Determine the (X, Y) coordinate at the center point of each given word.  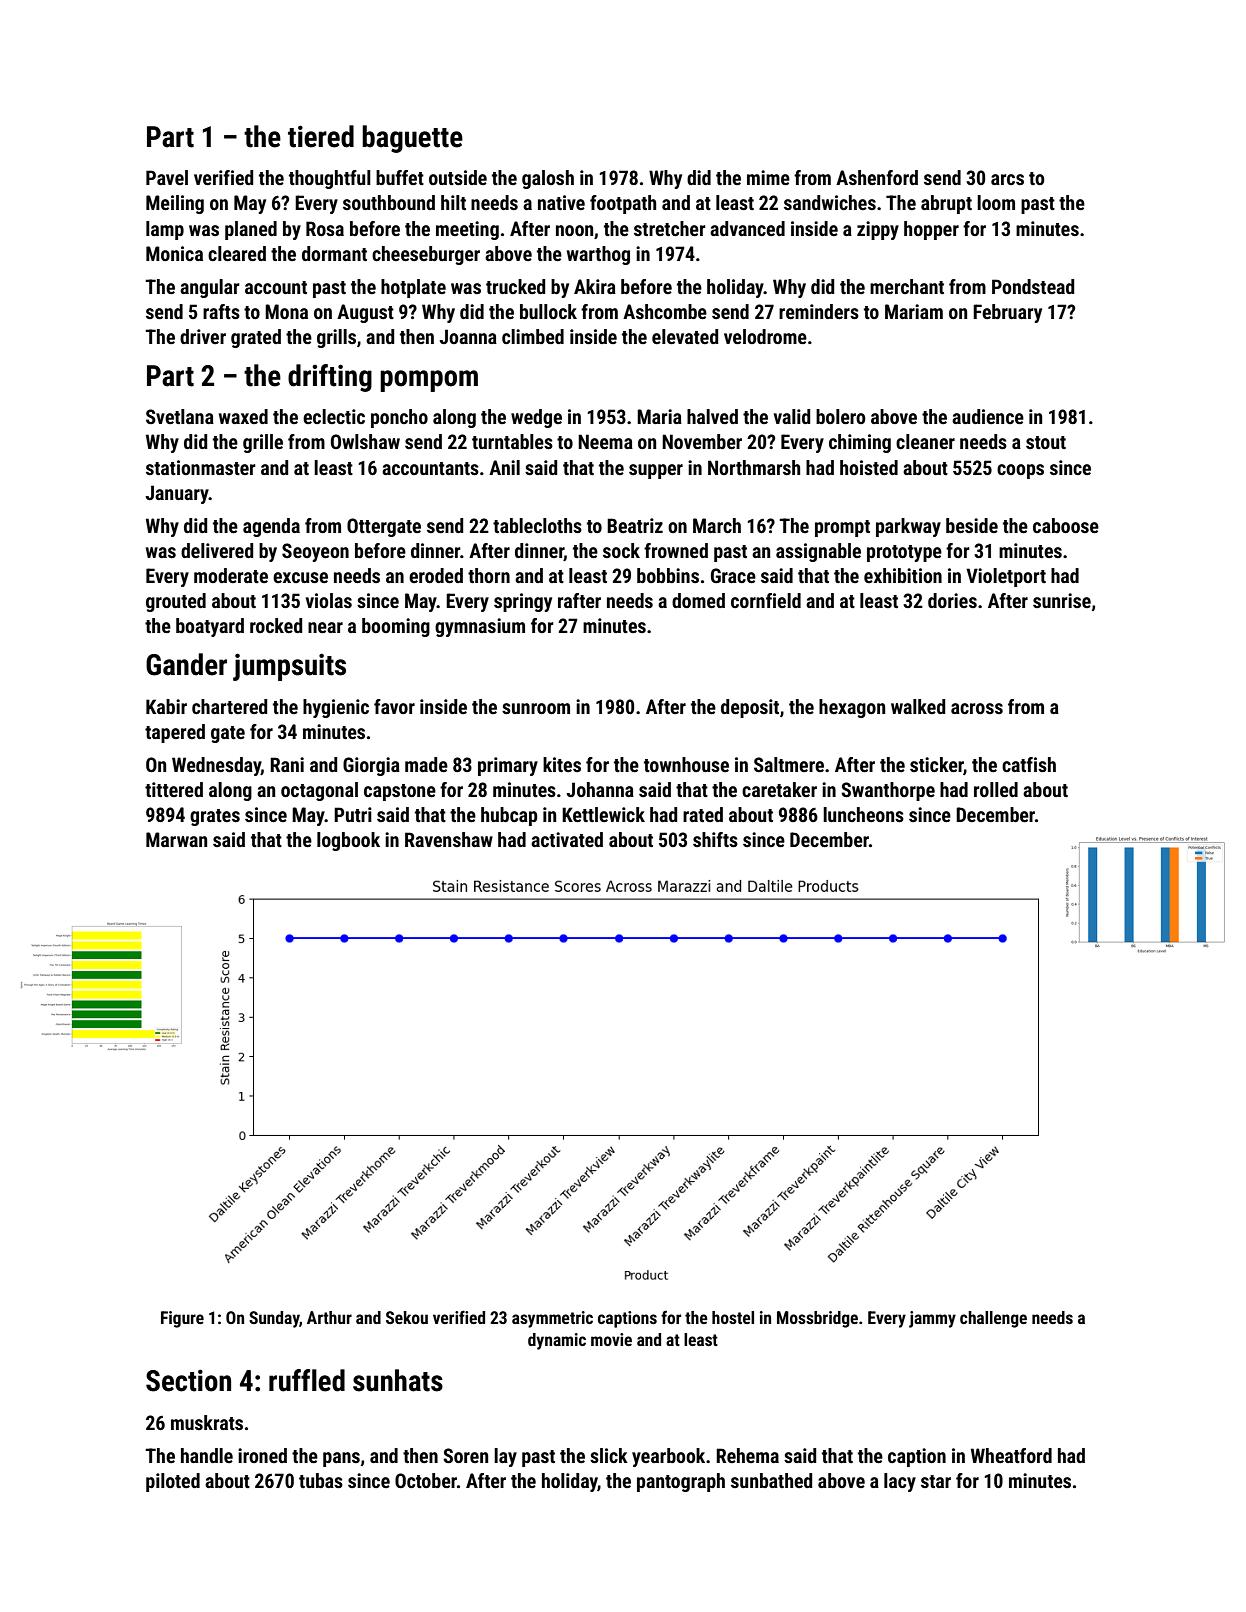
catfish (1029, 764)
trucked (515, 286)
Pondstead (1033, 286)
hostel (733, 1317)
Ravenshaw (449, 839)
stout (1046, 442)
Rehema (747, 1455)
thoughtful (330, 179)
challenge (993, 1319)
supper (656, 471)
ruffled (307, 1380)
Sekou (407, 1317)
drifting (330, 378)
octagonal (319, 791)
